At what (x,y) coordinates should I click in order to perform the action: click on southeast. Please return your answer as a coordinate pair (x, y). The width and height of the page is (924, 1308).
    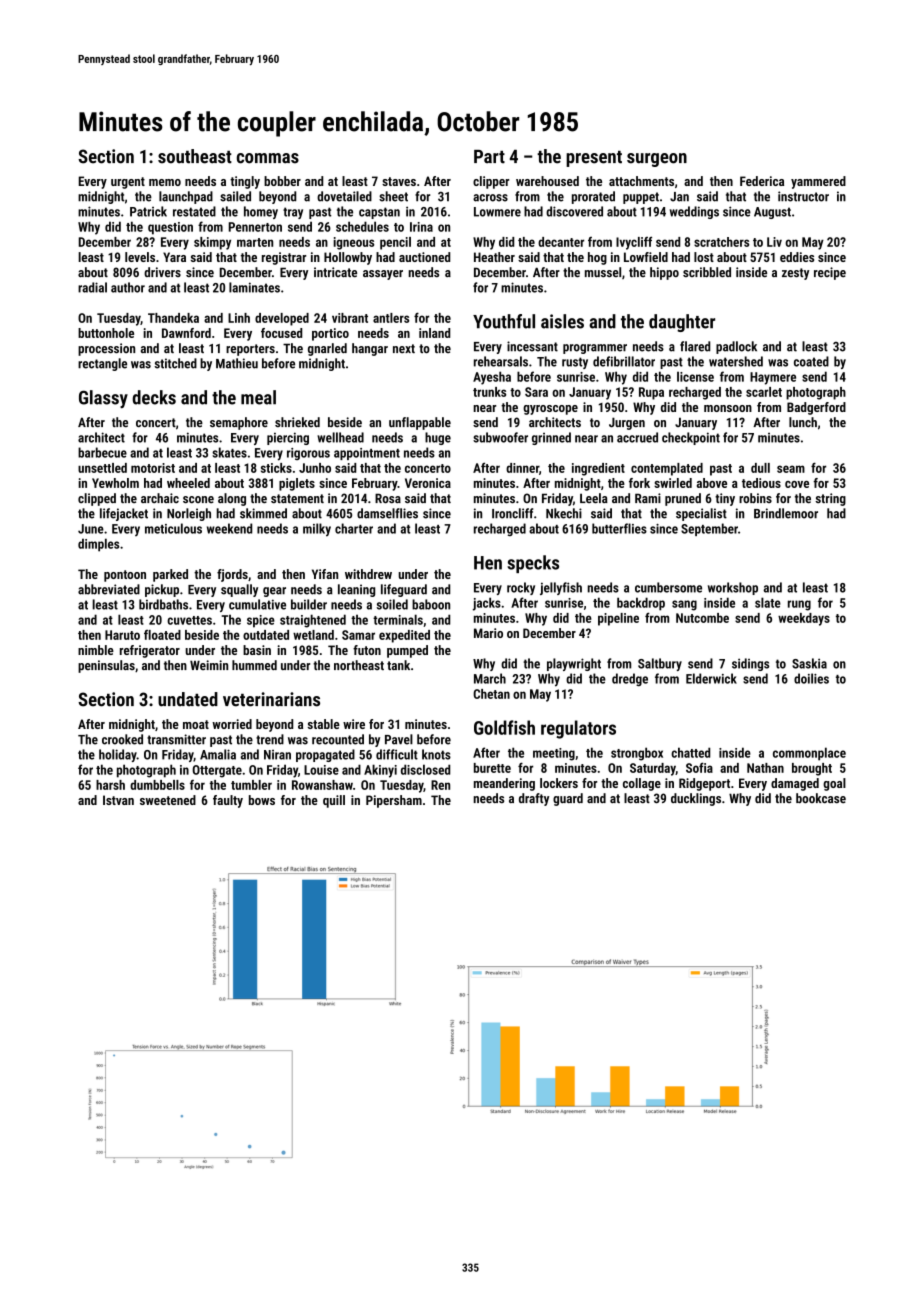
    Looking at the image, I should click on (195, 156).
